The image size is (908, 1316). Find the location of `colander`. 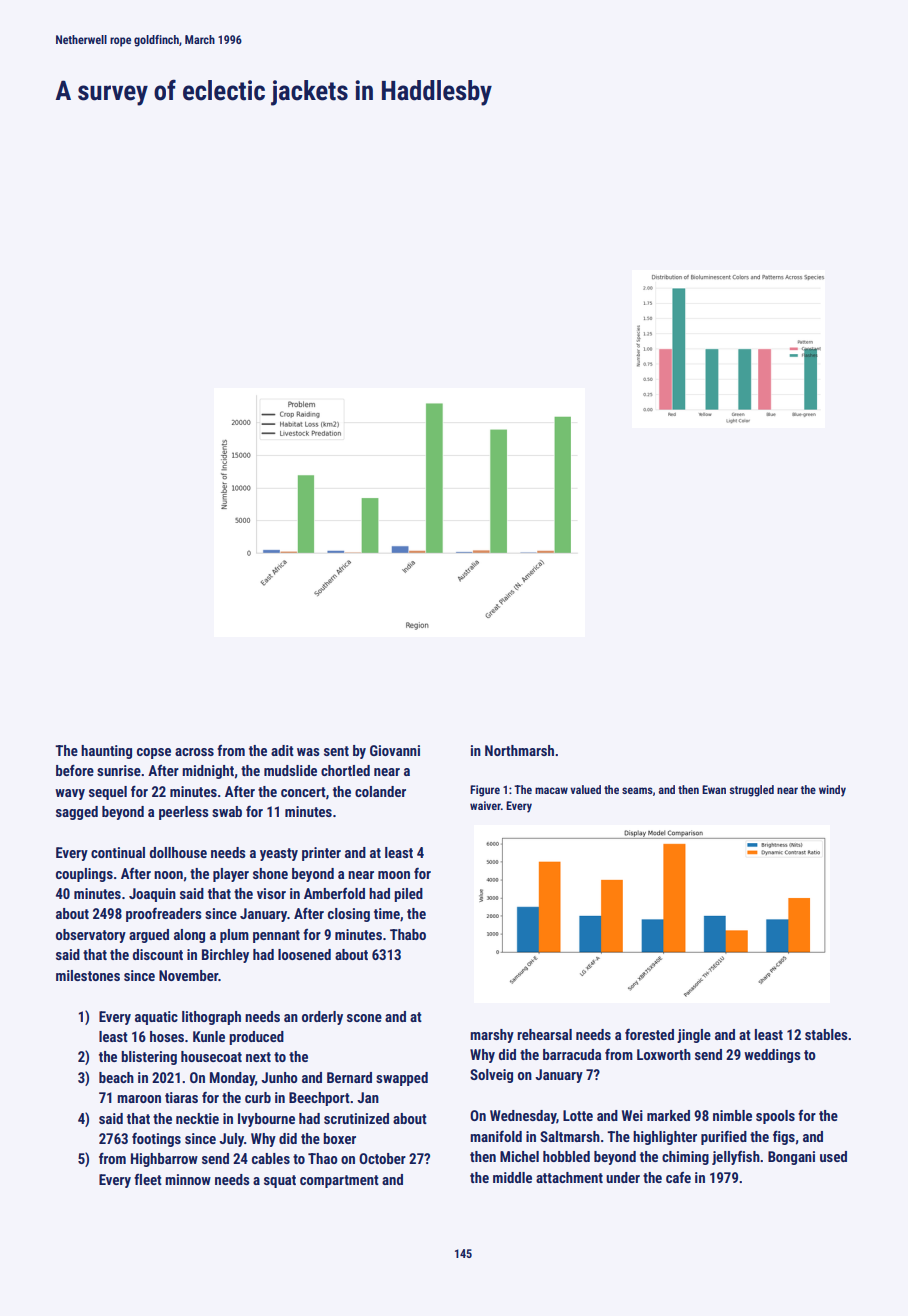

colander is located at coordinates (380, 791).
